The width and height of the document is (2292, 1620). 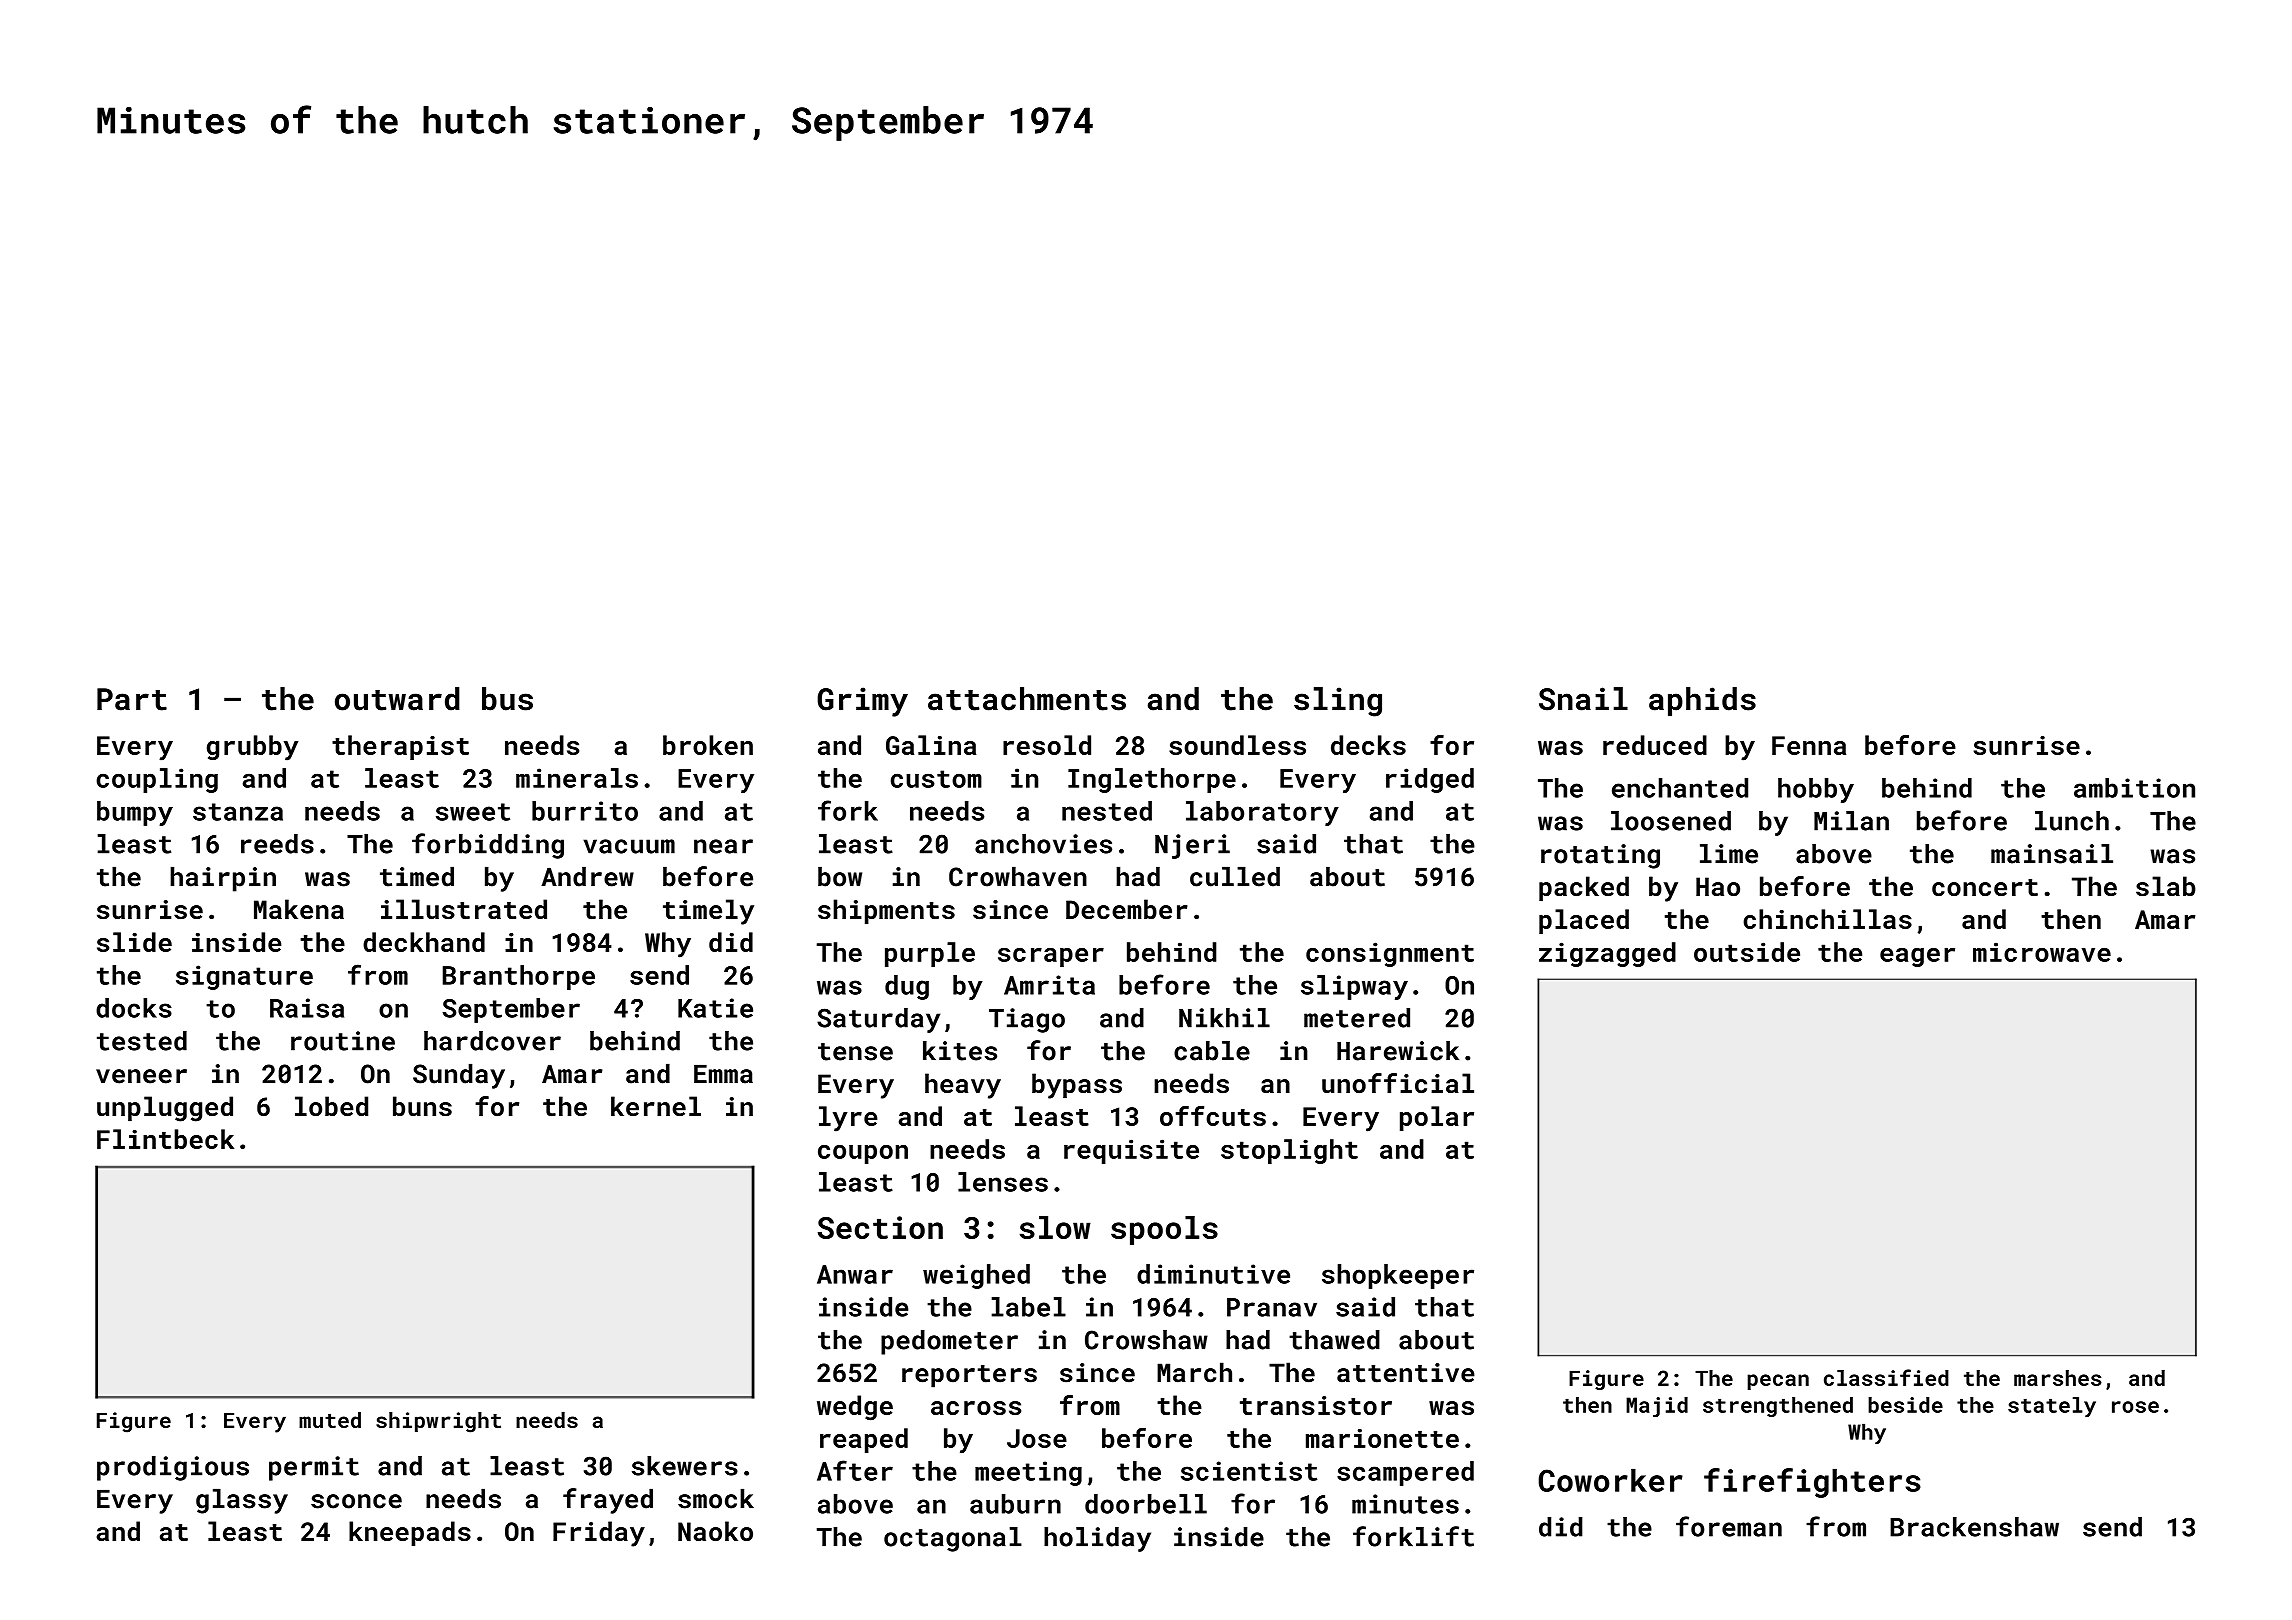 I want to click on bypass, so click(x=1077, y=1086).
